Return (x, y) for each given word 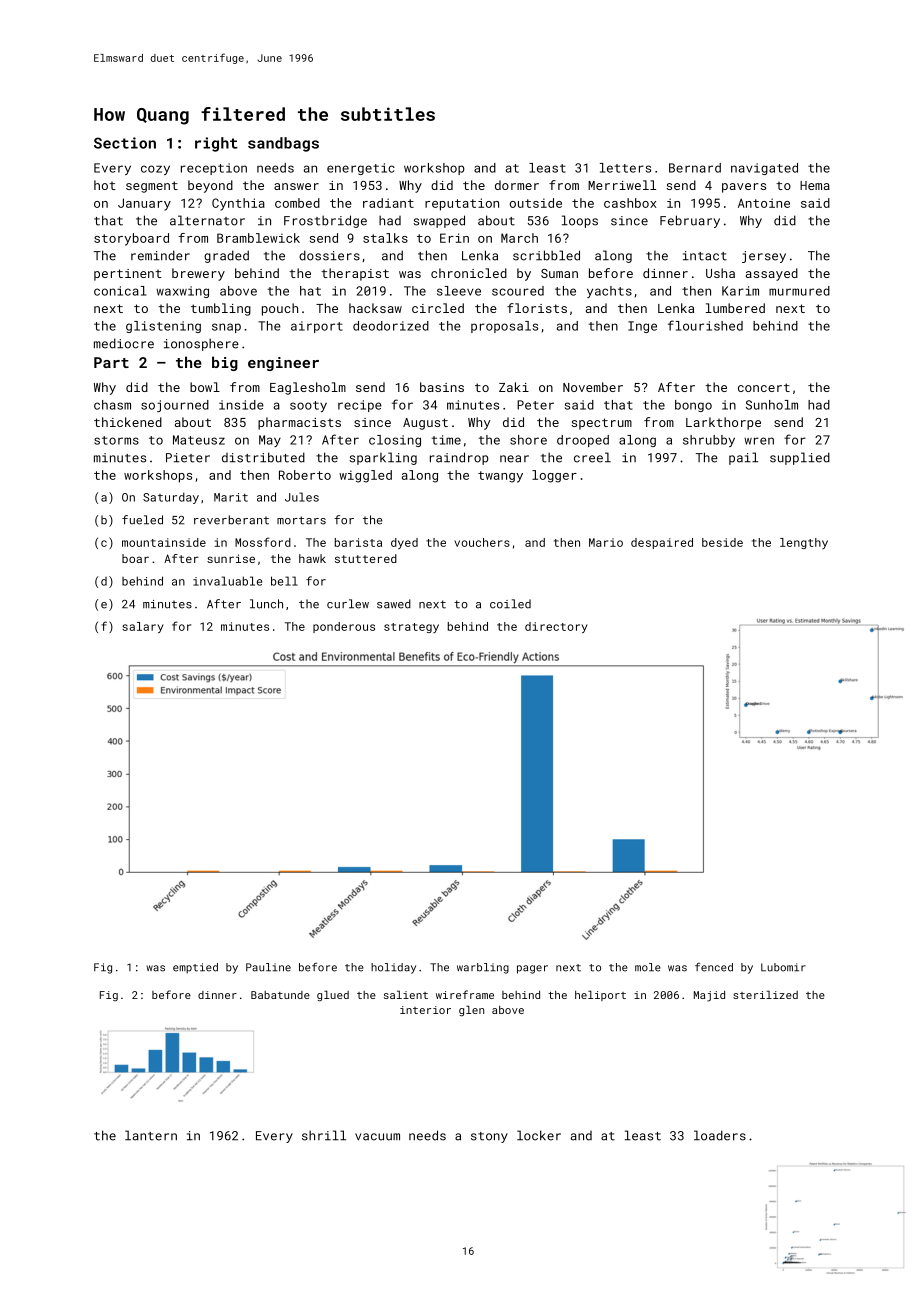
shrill (324, 1135)
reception (214, 169)
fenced (714, 967)
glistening (163, 327)
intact (705, 256)
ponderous (344, 627)
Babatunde (280, 995)
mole (648, 967)
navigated (764, 169)
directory (556, 627)
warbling (483, 968)
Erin (454, 238)
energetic (361, 169)
